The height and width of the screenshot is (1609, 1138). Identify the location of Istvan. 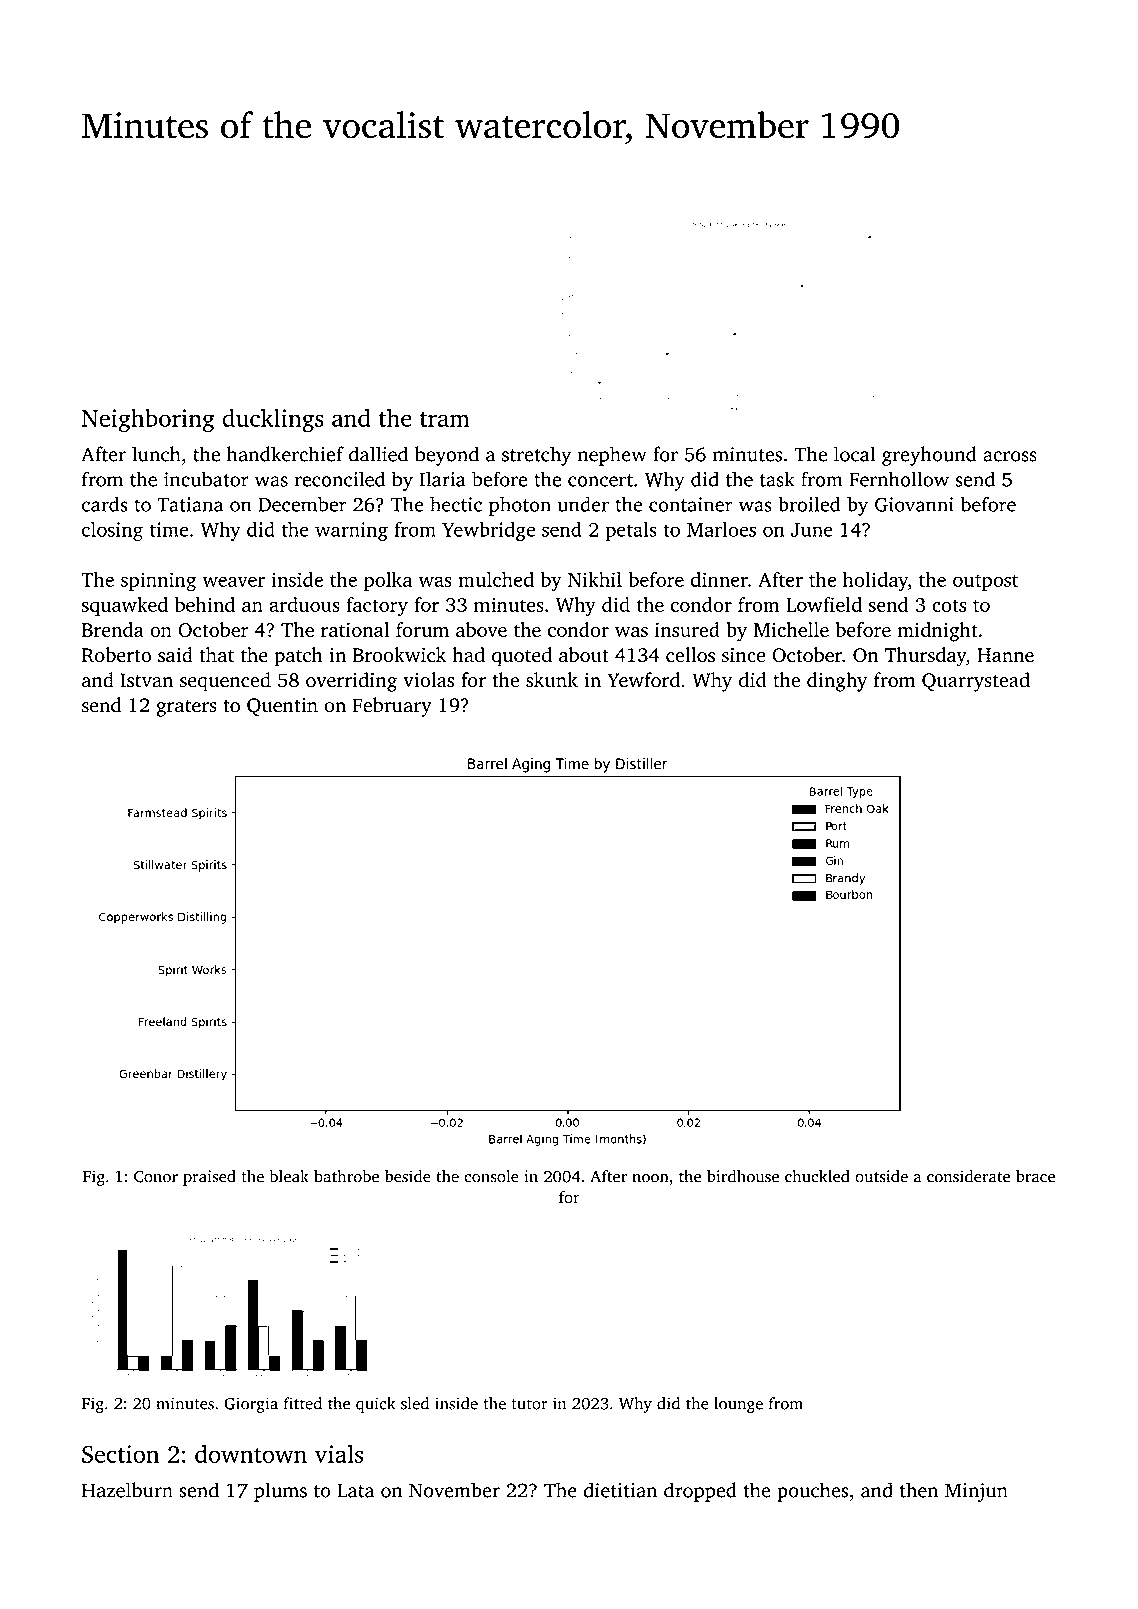
(146, 680).
